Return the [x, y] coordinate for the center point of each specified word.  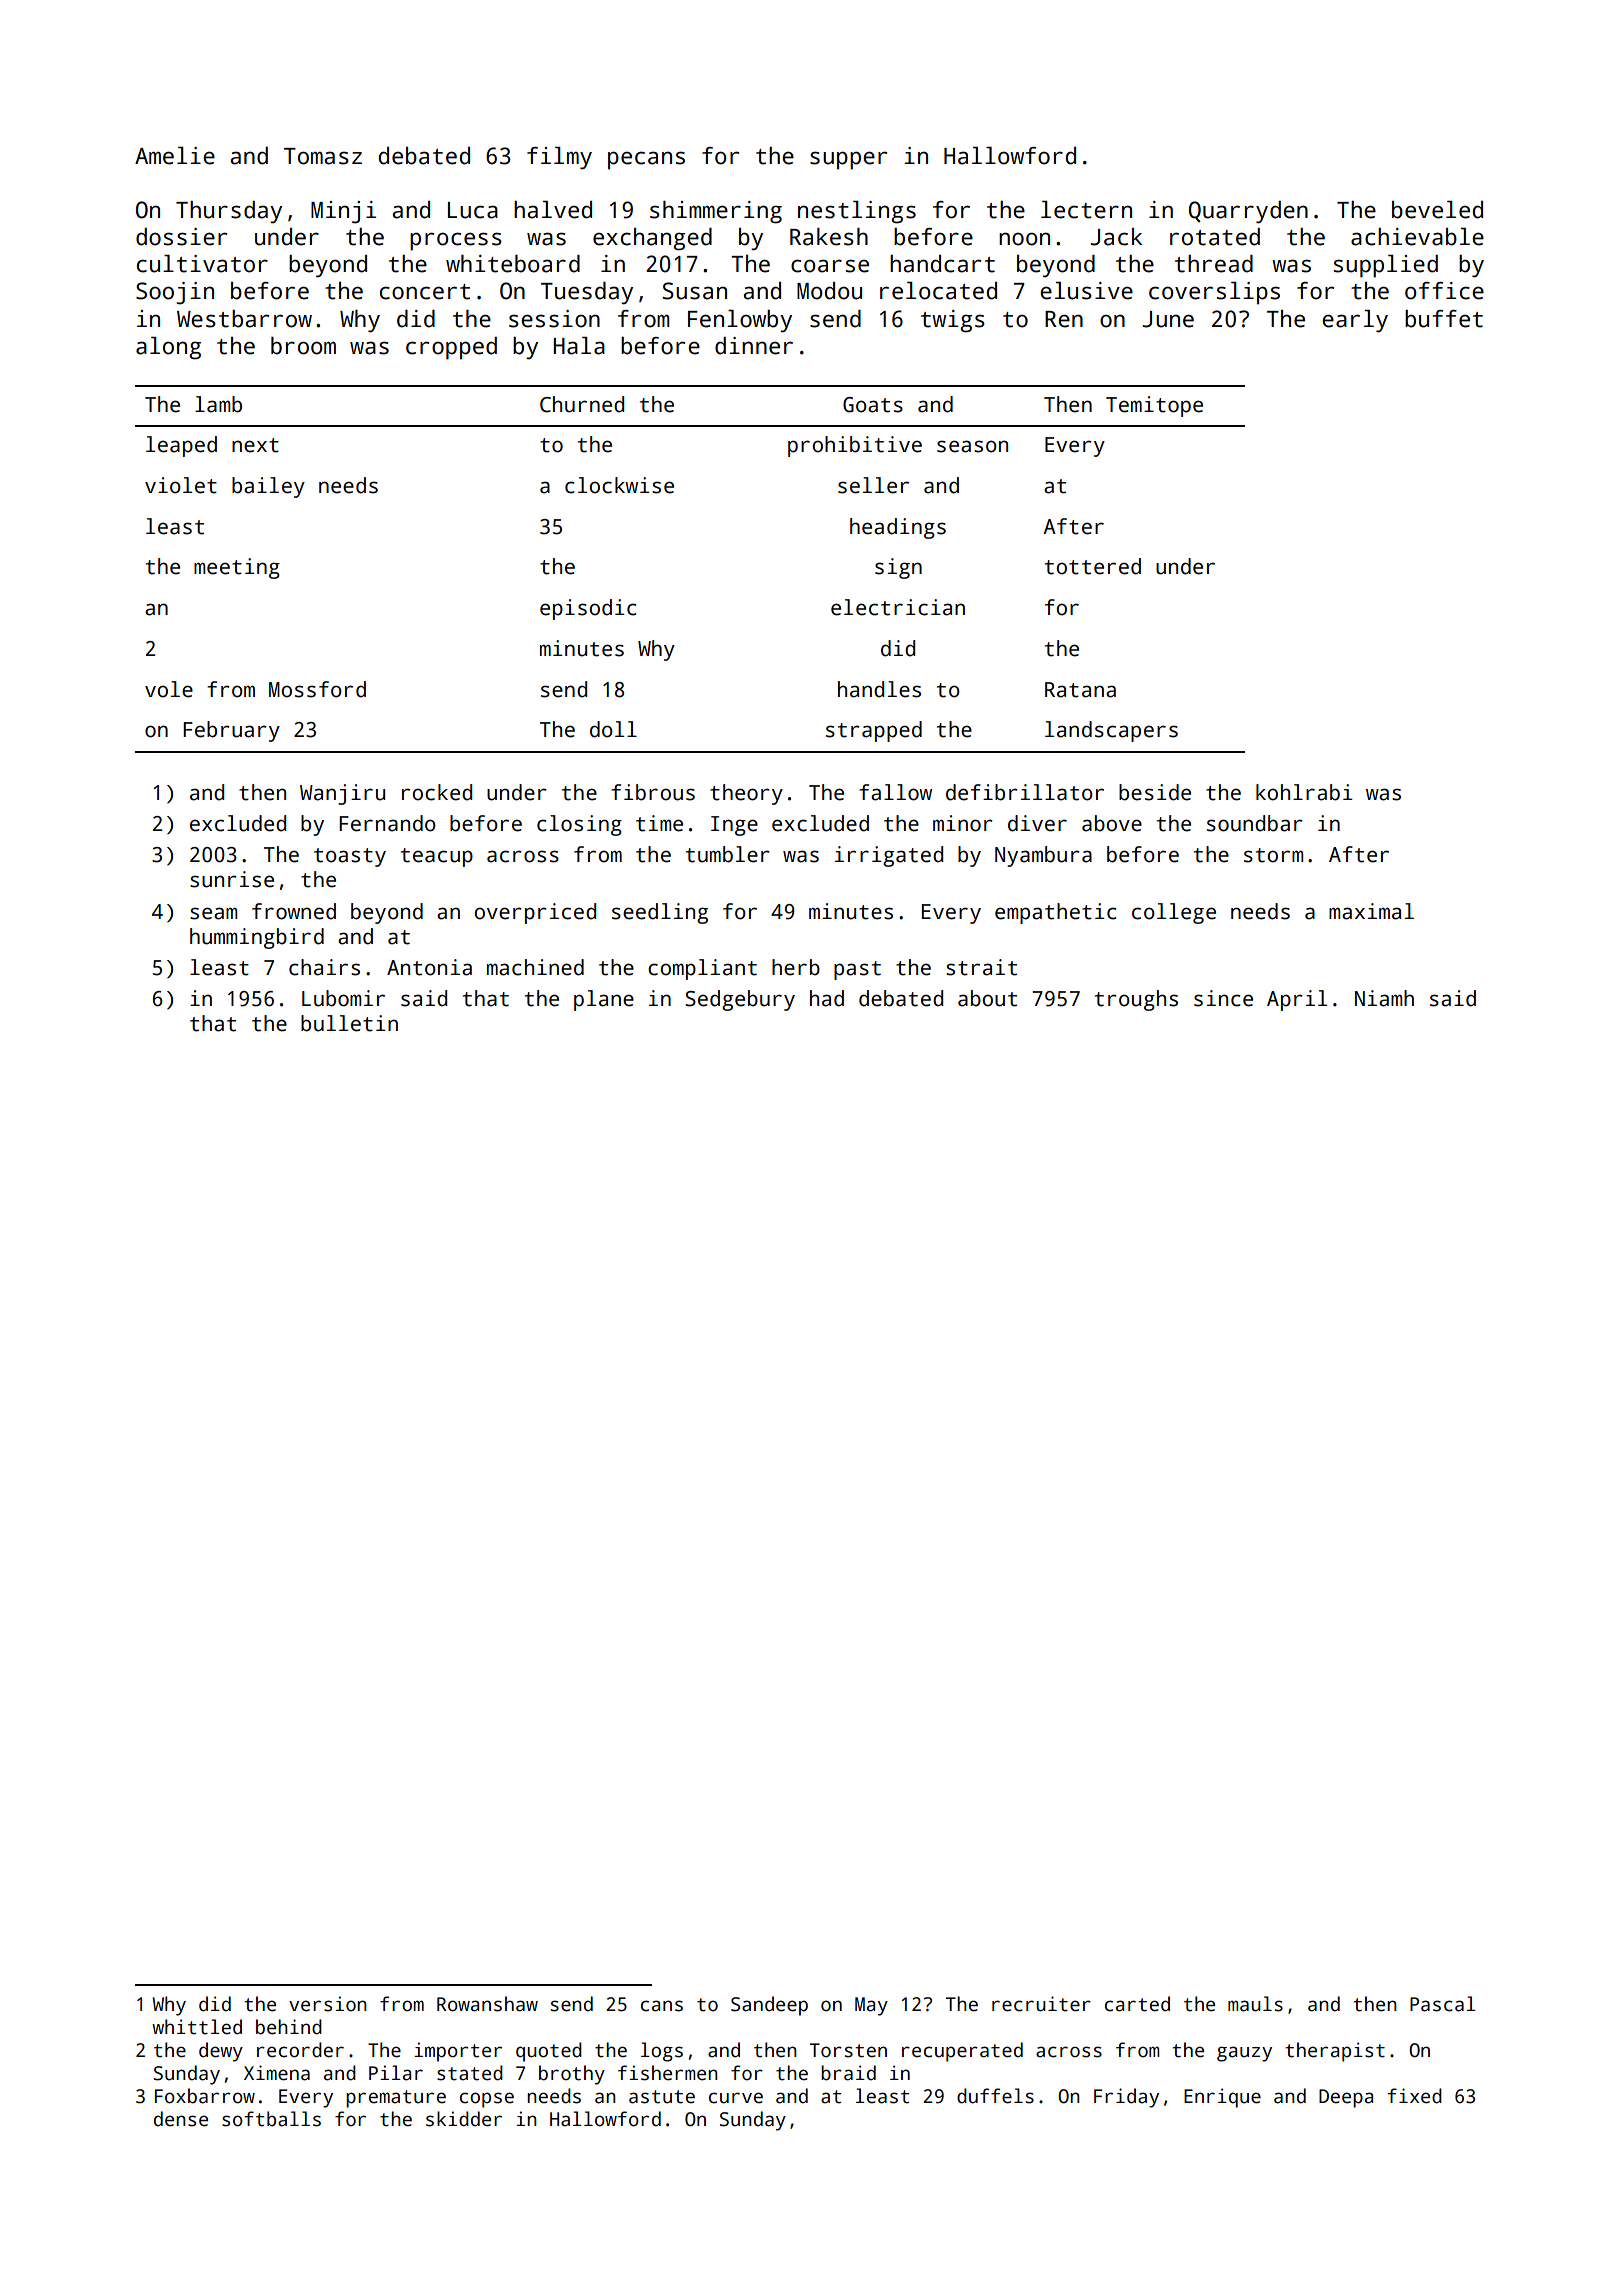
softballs [271, 2119]
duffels [995, 2096]
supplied [1386, 266]
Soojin [175, 293]
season [972, 446]
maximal [1371, 911]
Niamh [1384, 998]
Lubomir [343, 998]
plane [604, 1000]
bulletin [349, 1023]
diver [1037, 823]
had [827, 998]
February [231, 731]
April [1297, 1000]
